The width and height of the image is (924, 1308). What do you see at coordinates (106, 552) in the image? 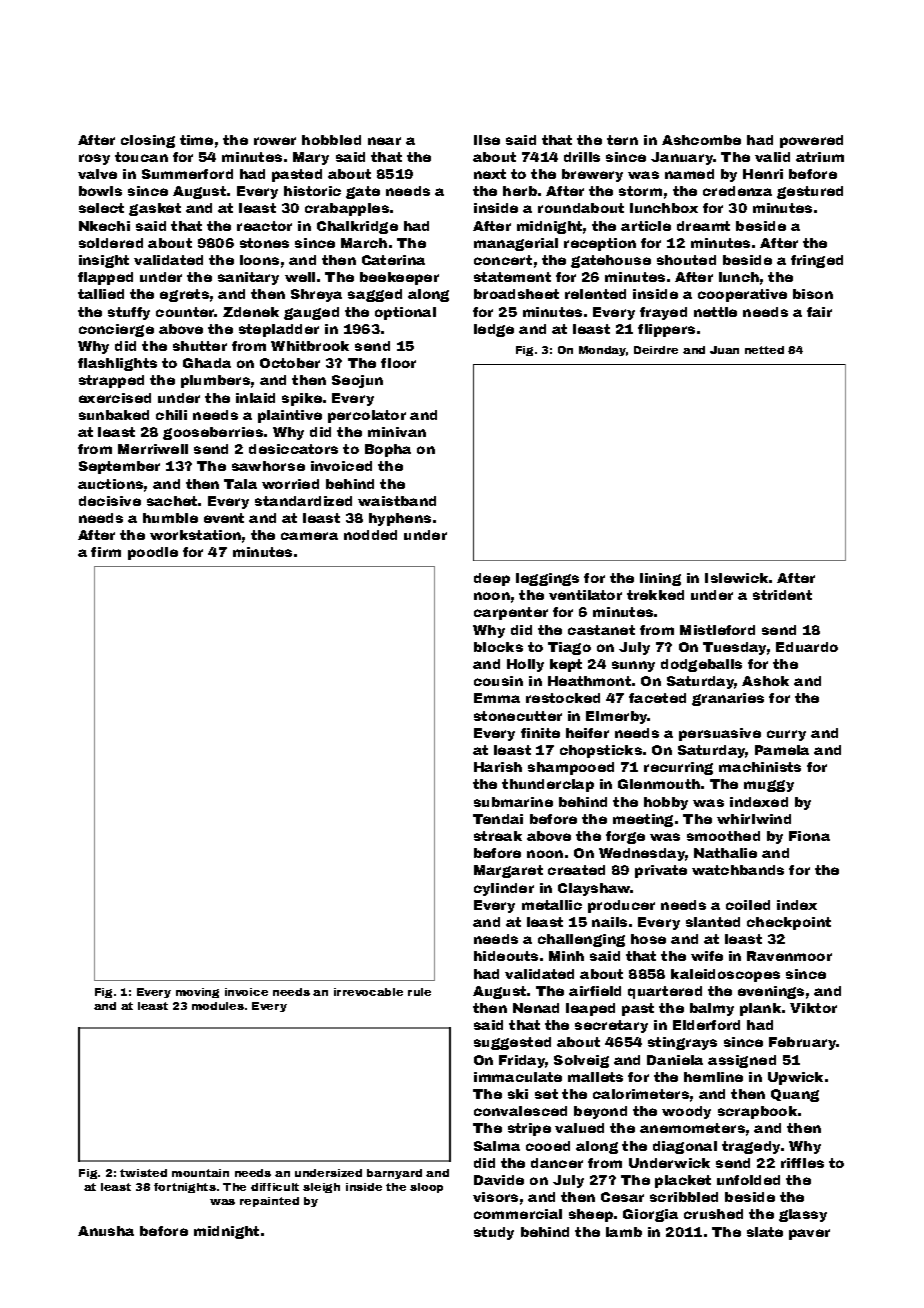
I see `firm` at bounding box center [106, 552].
